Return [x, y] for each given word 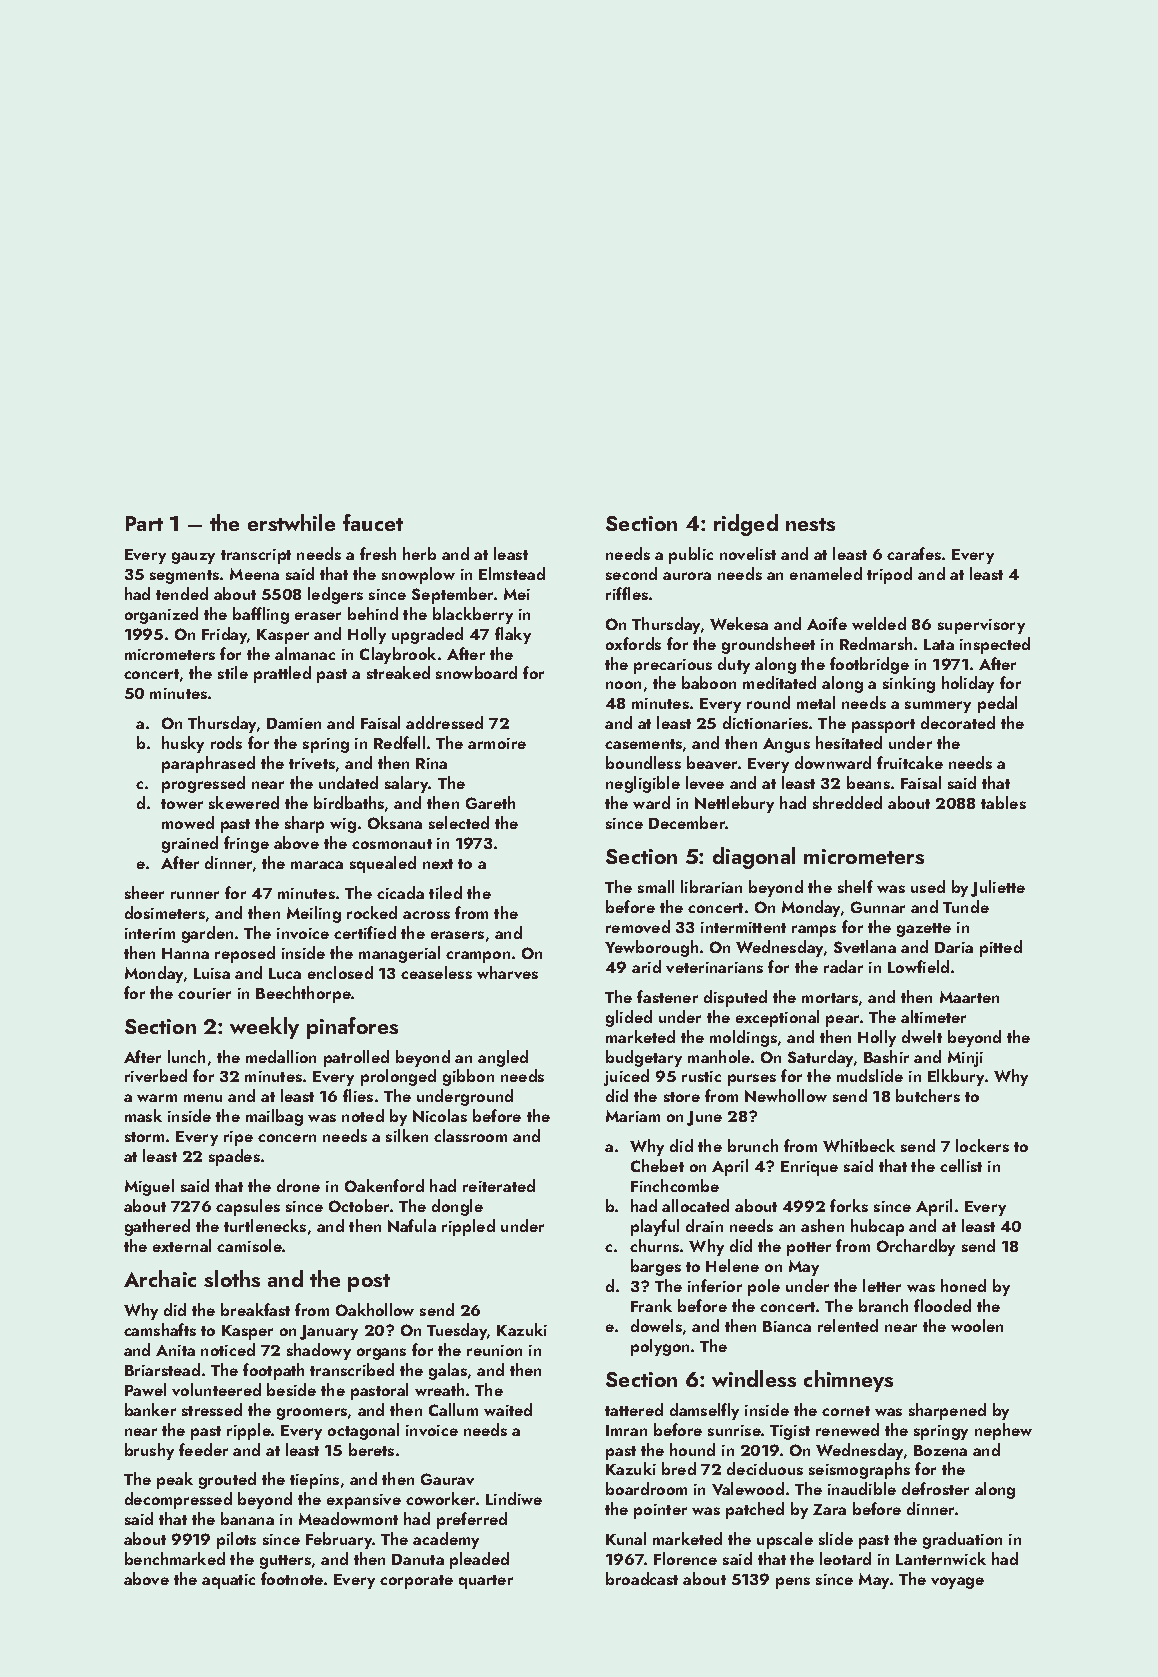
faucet [373, 522]
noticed [228, 1349]
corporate [416, 1582]
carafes [914, 553]
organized [161, 615]
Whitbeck [859, 1145]
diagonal [754, 858]
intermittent [743, 927]
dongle [457, 1207]
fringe [246, 844]
